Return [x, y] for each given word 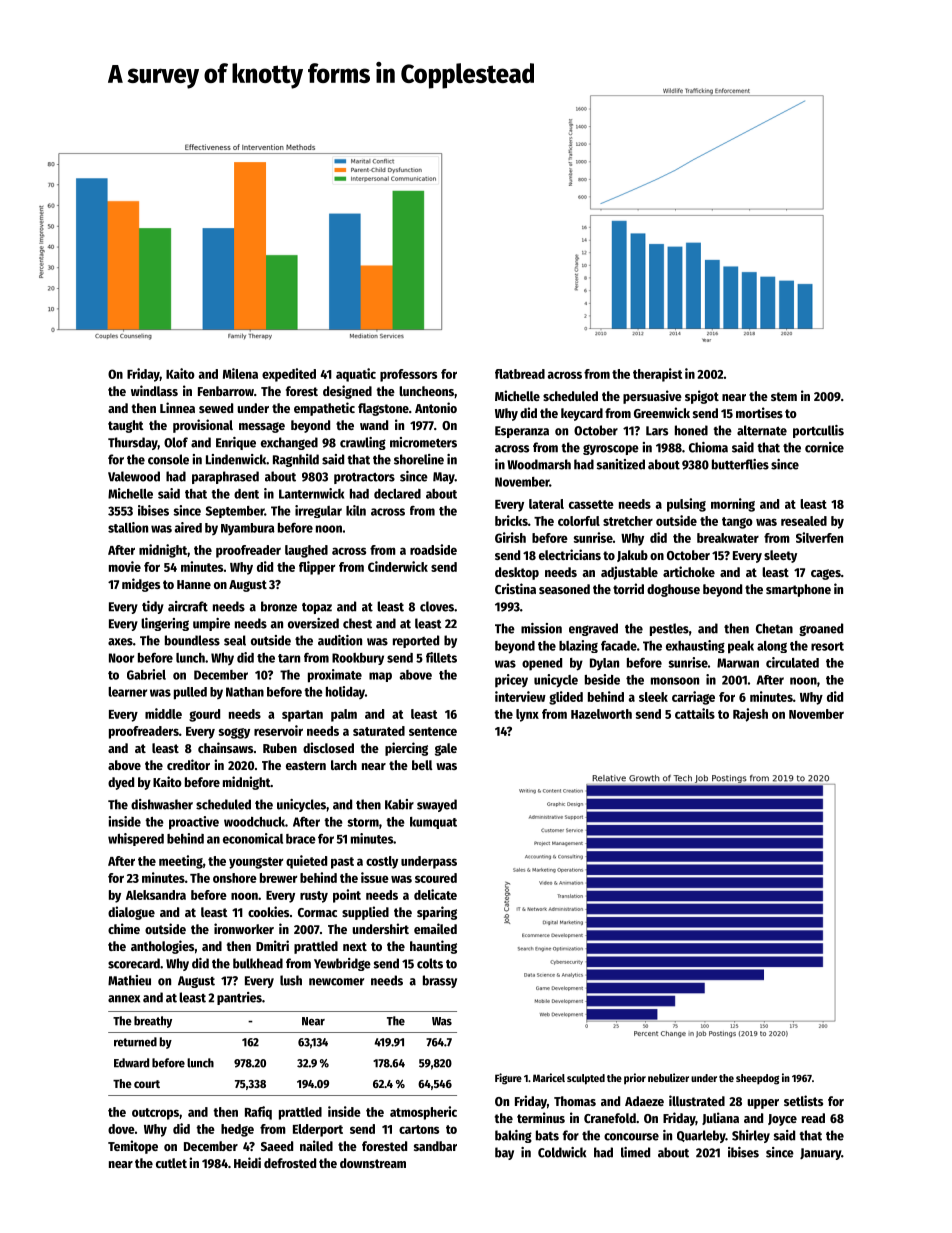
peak [741, 647]
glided [566, 698]
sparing [437, 913]
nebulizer [668, 1077]
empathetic [324, 409]
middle [163, 713]
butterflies [740, 464]
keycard [582, 414]
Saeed [277, 1146]
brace [301, 839]
